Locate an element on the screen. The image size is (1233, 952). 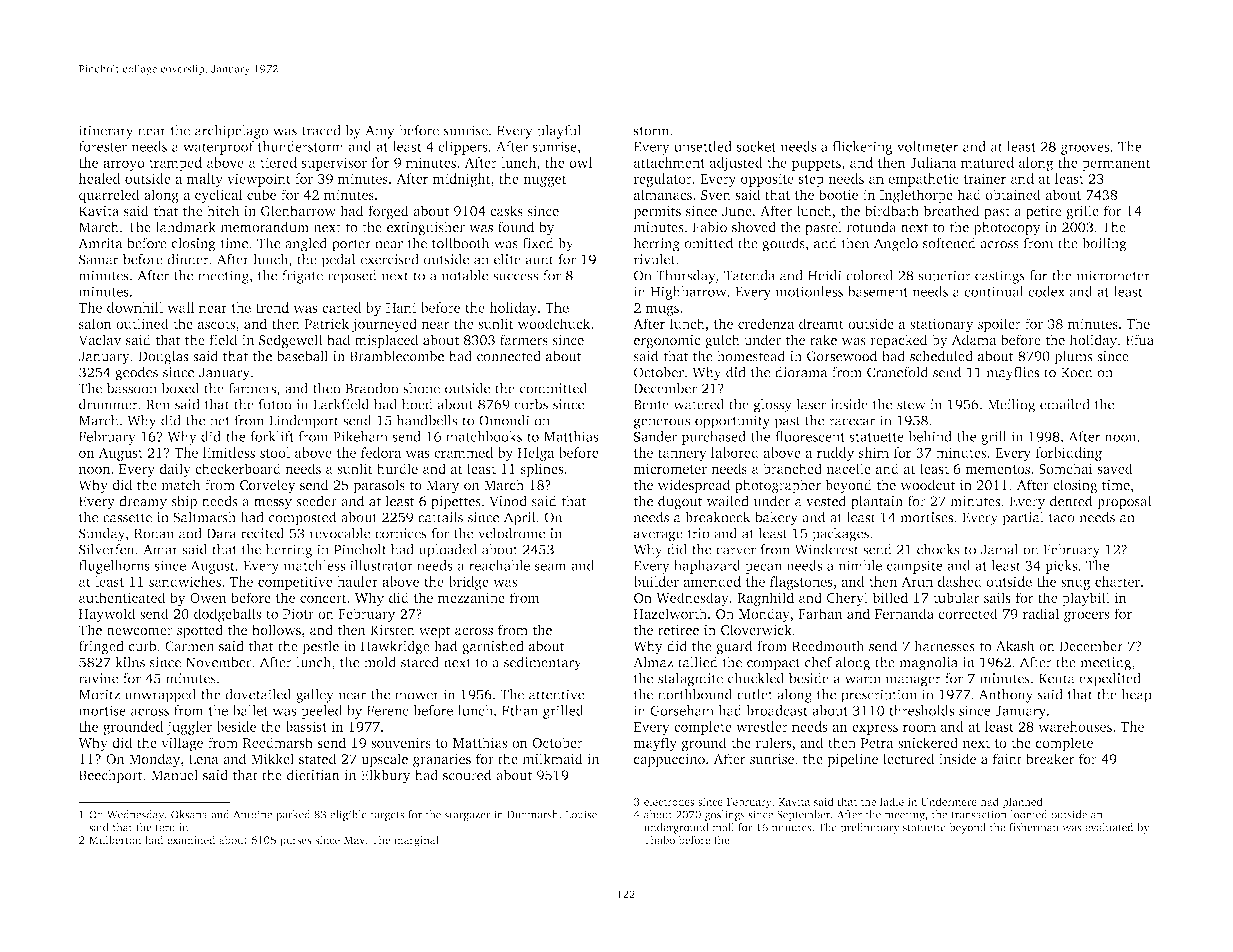
Mulberton is located at coordinates (115, 839).
